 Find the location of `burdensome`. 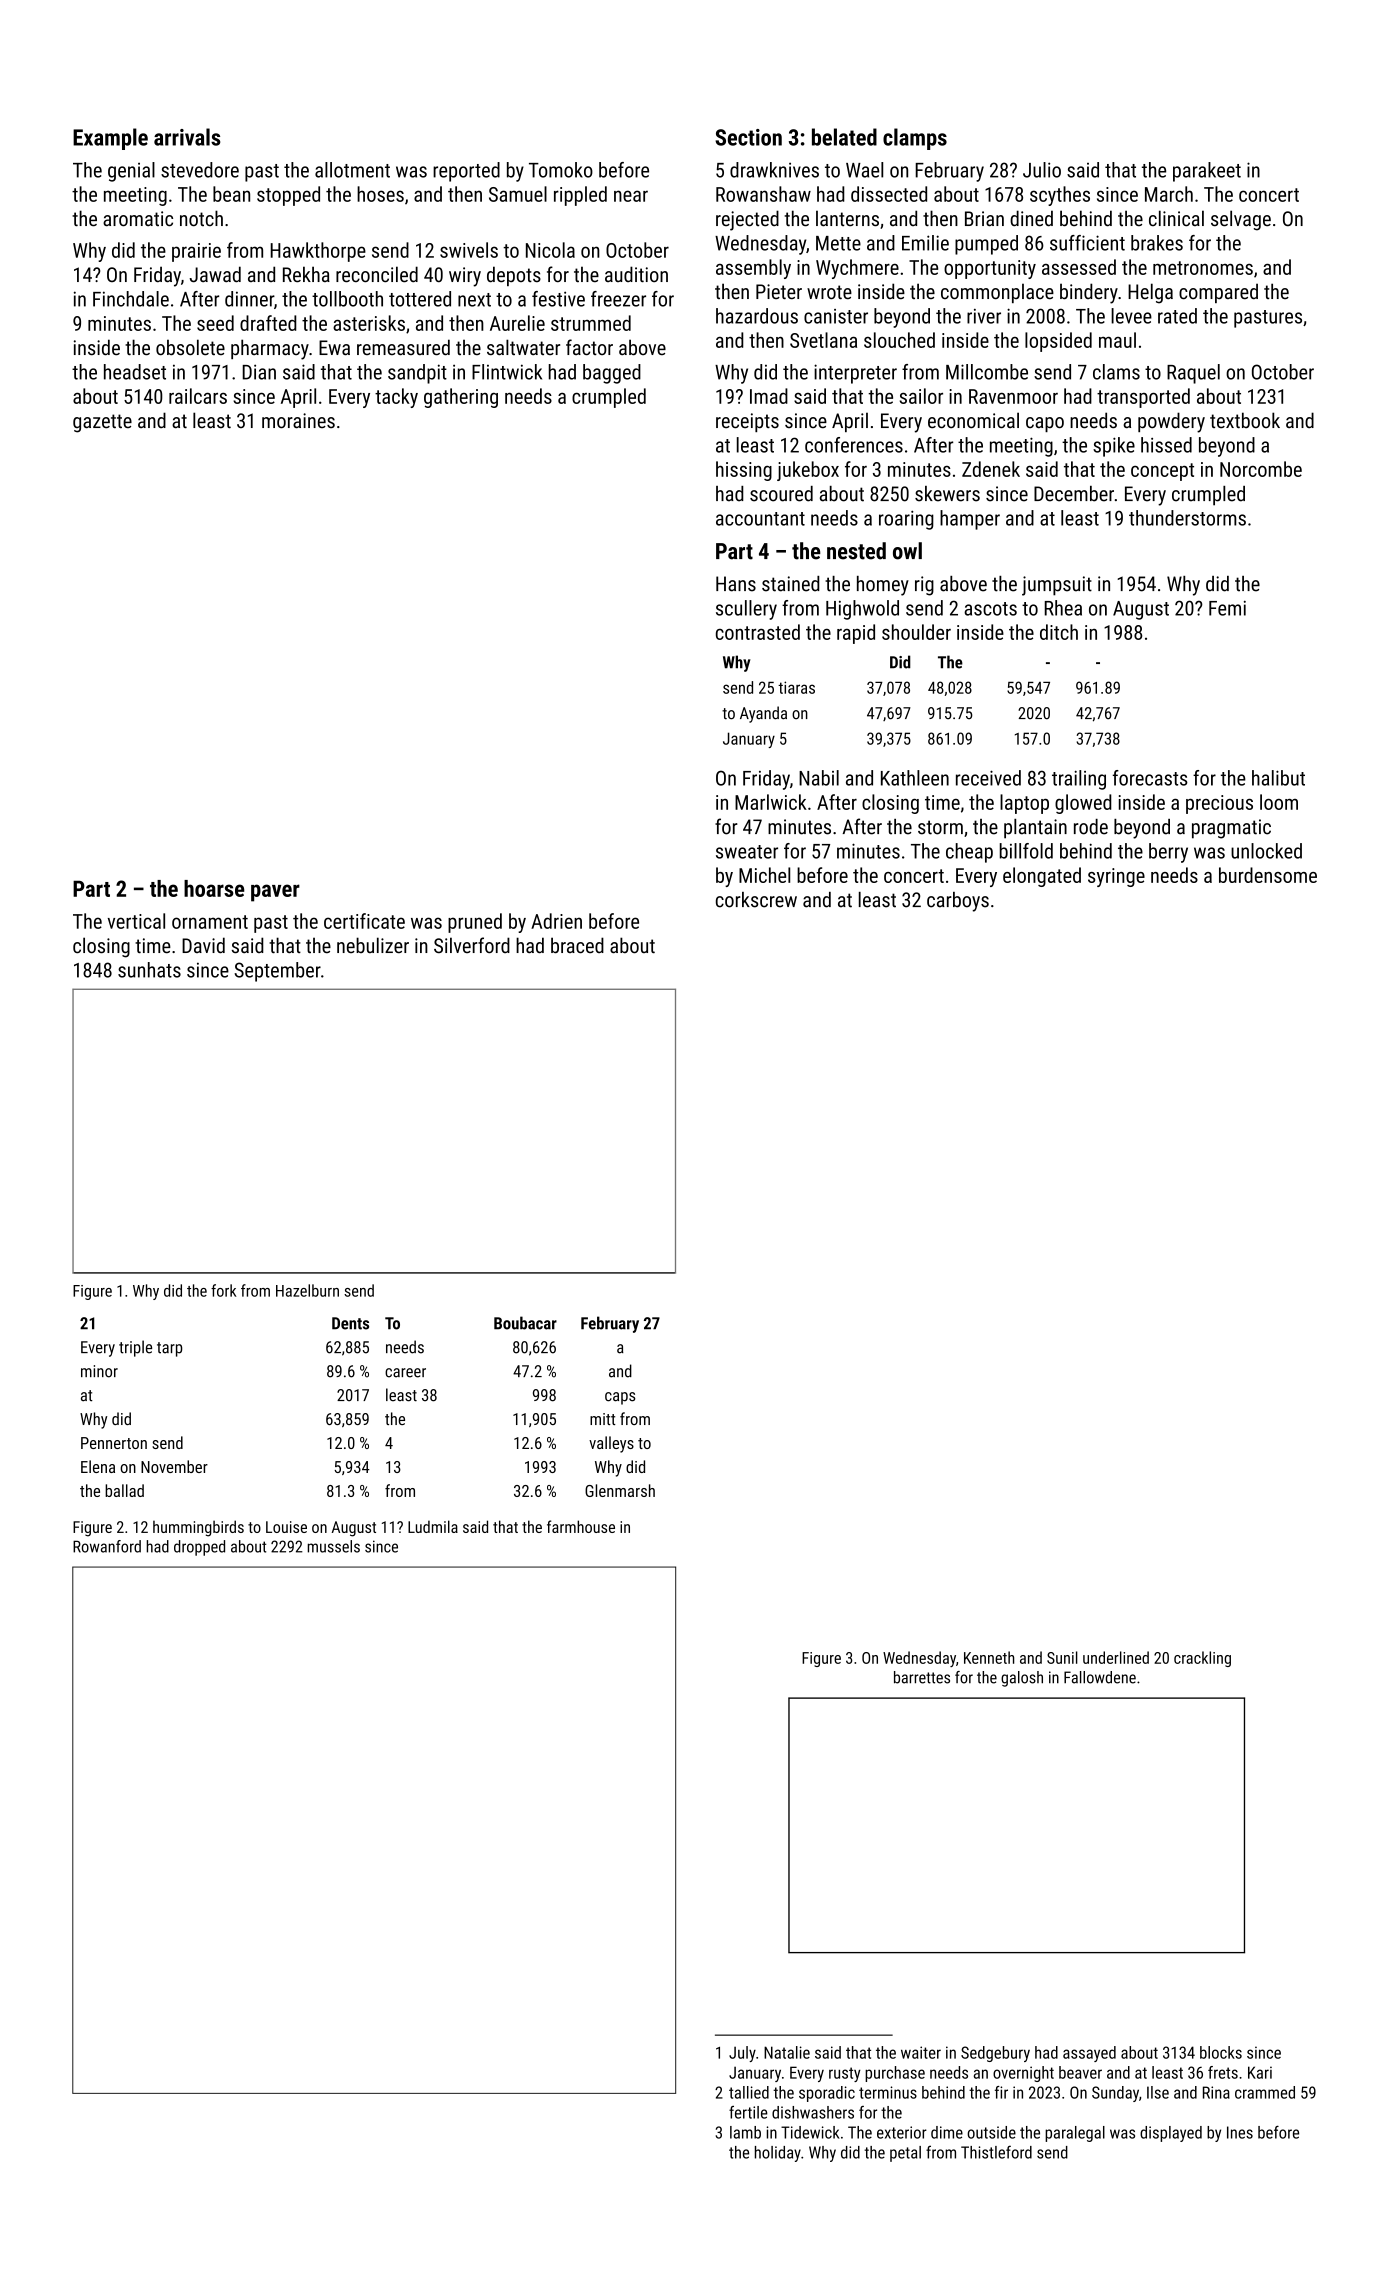

burdensome is located at coordinates (1268, 875).
